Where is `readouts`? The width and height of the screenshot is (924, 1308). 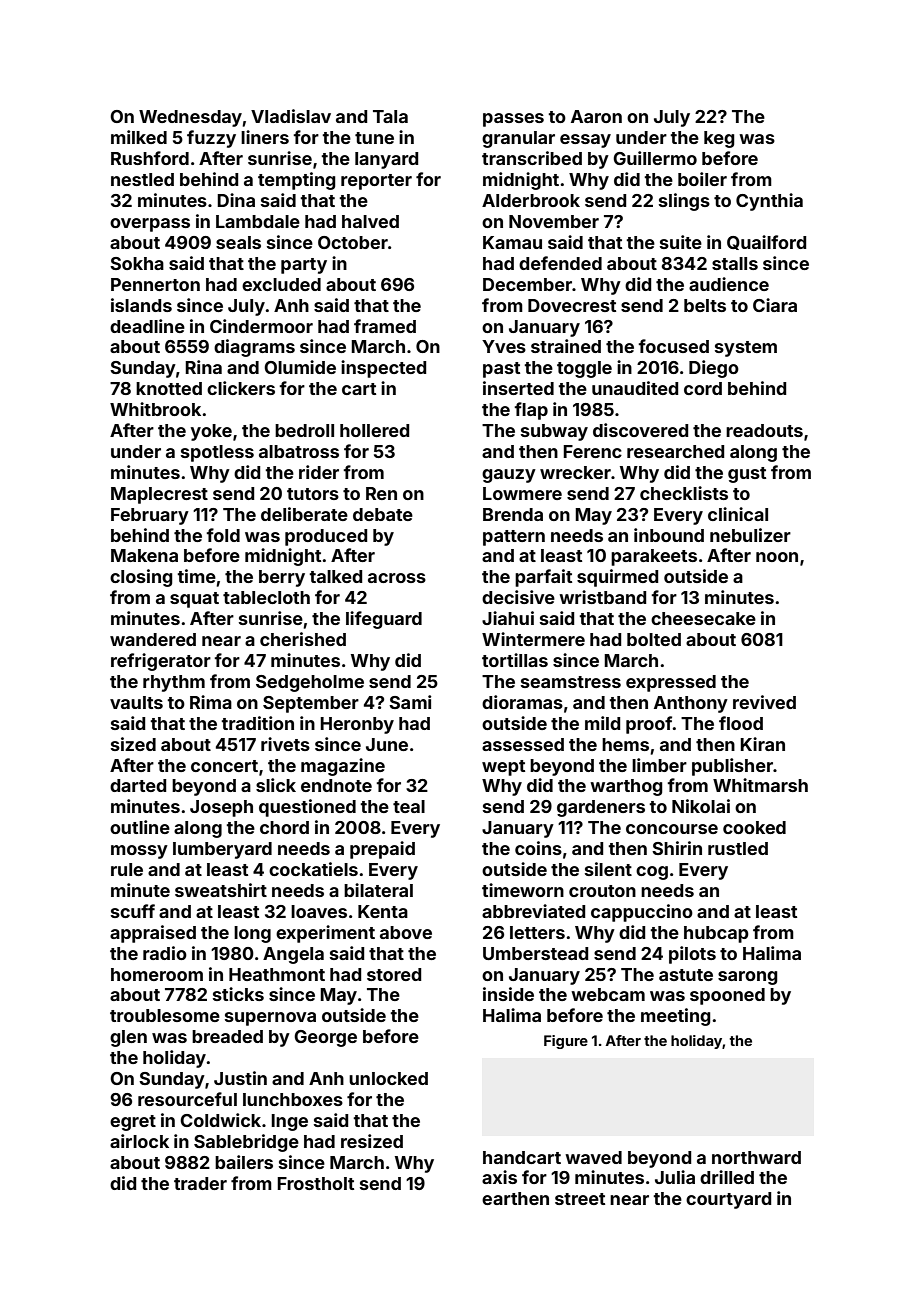
readouts is located at coordinates (764, 430).
